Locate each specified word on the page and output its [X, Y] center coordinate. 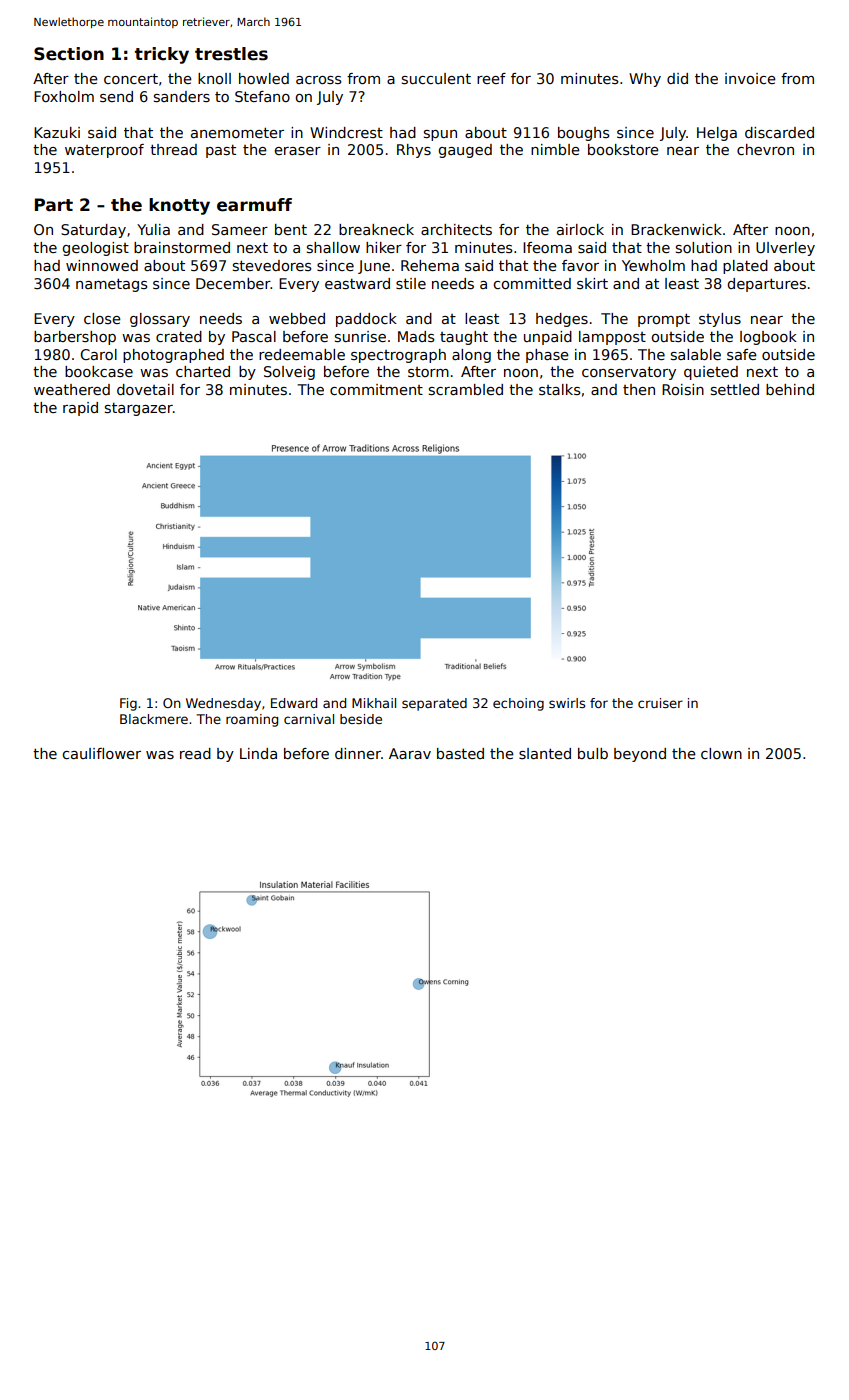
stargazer [139, 409]
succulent [436, 78]
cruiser [660, 703]
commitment [376, 389]
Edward [294, 703]
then [639, 389]
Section [69, 54]
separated [434, 704]
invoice [750, 78]
